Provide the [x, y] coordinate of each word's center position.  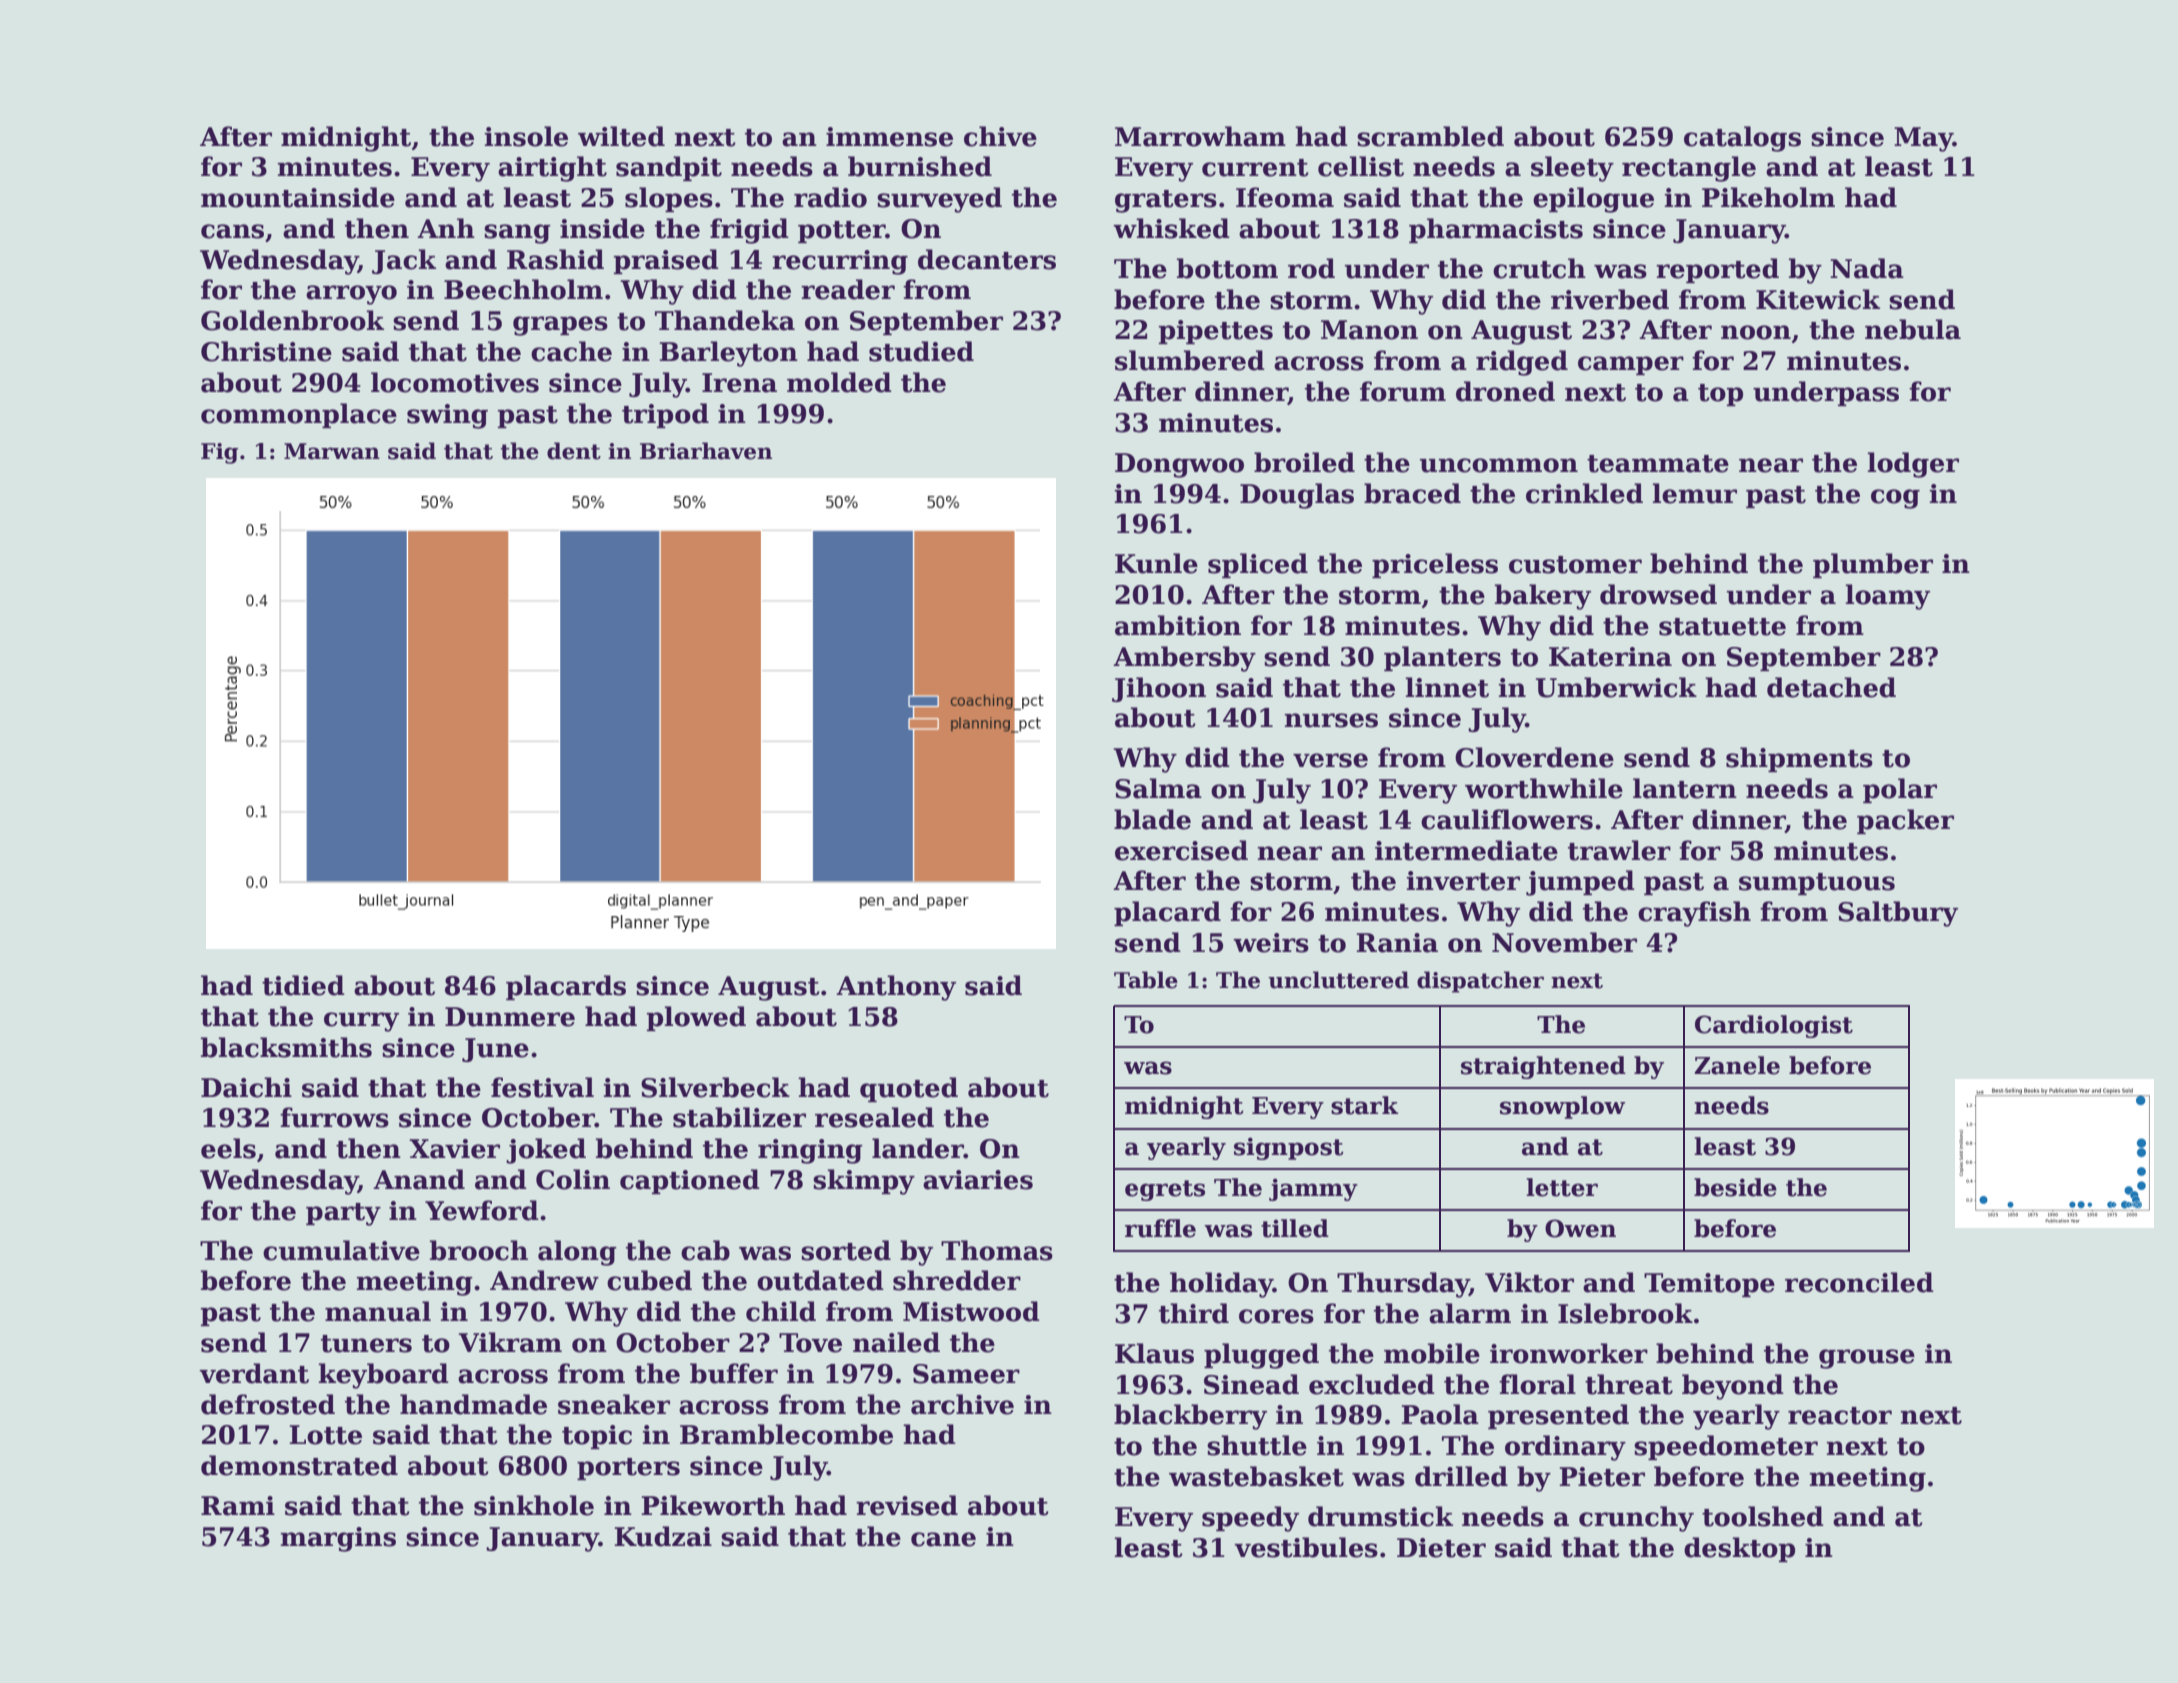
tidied [303, 985]
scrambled [1430, 136]
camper [1631, 365]
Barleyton [728, 354]
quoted [909, 1089]
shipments [1799, 759]
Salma [1158, 788]
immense [889, 137]
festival [542, 1087]
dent [574, 451]
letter [1562, 1187]
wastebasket [1256, 1476]
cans [232, 231]
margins [338, 1539]
